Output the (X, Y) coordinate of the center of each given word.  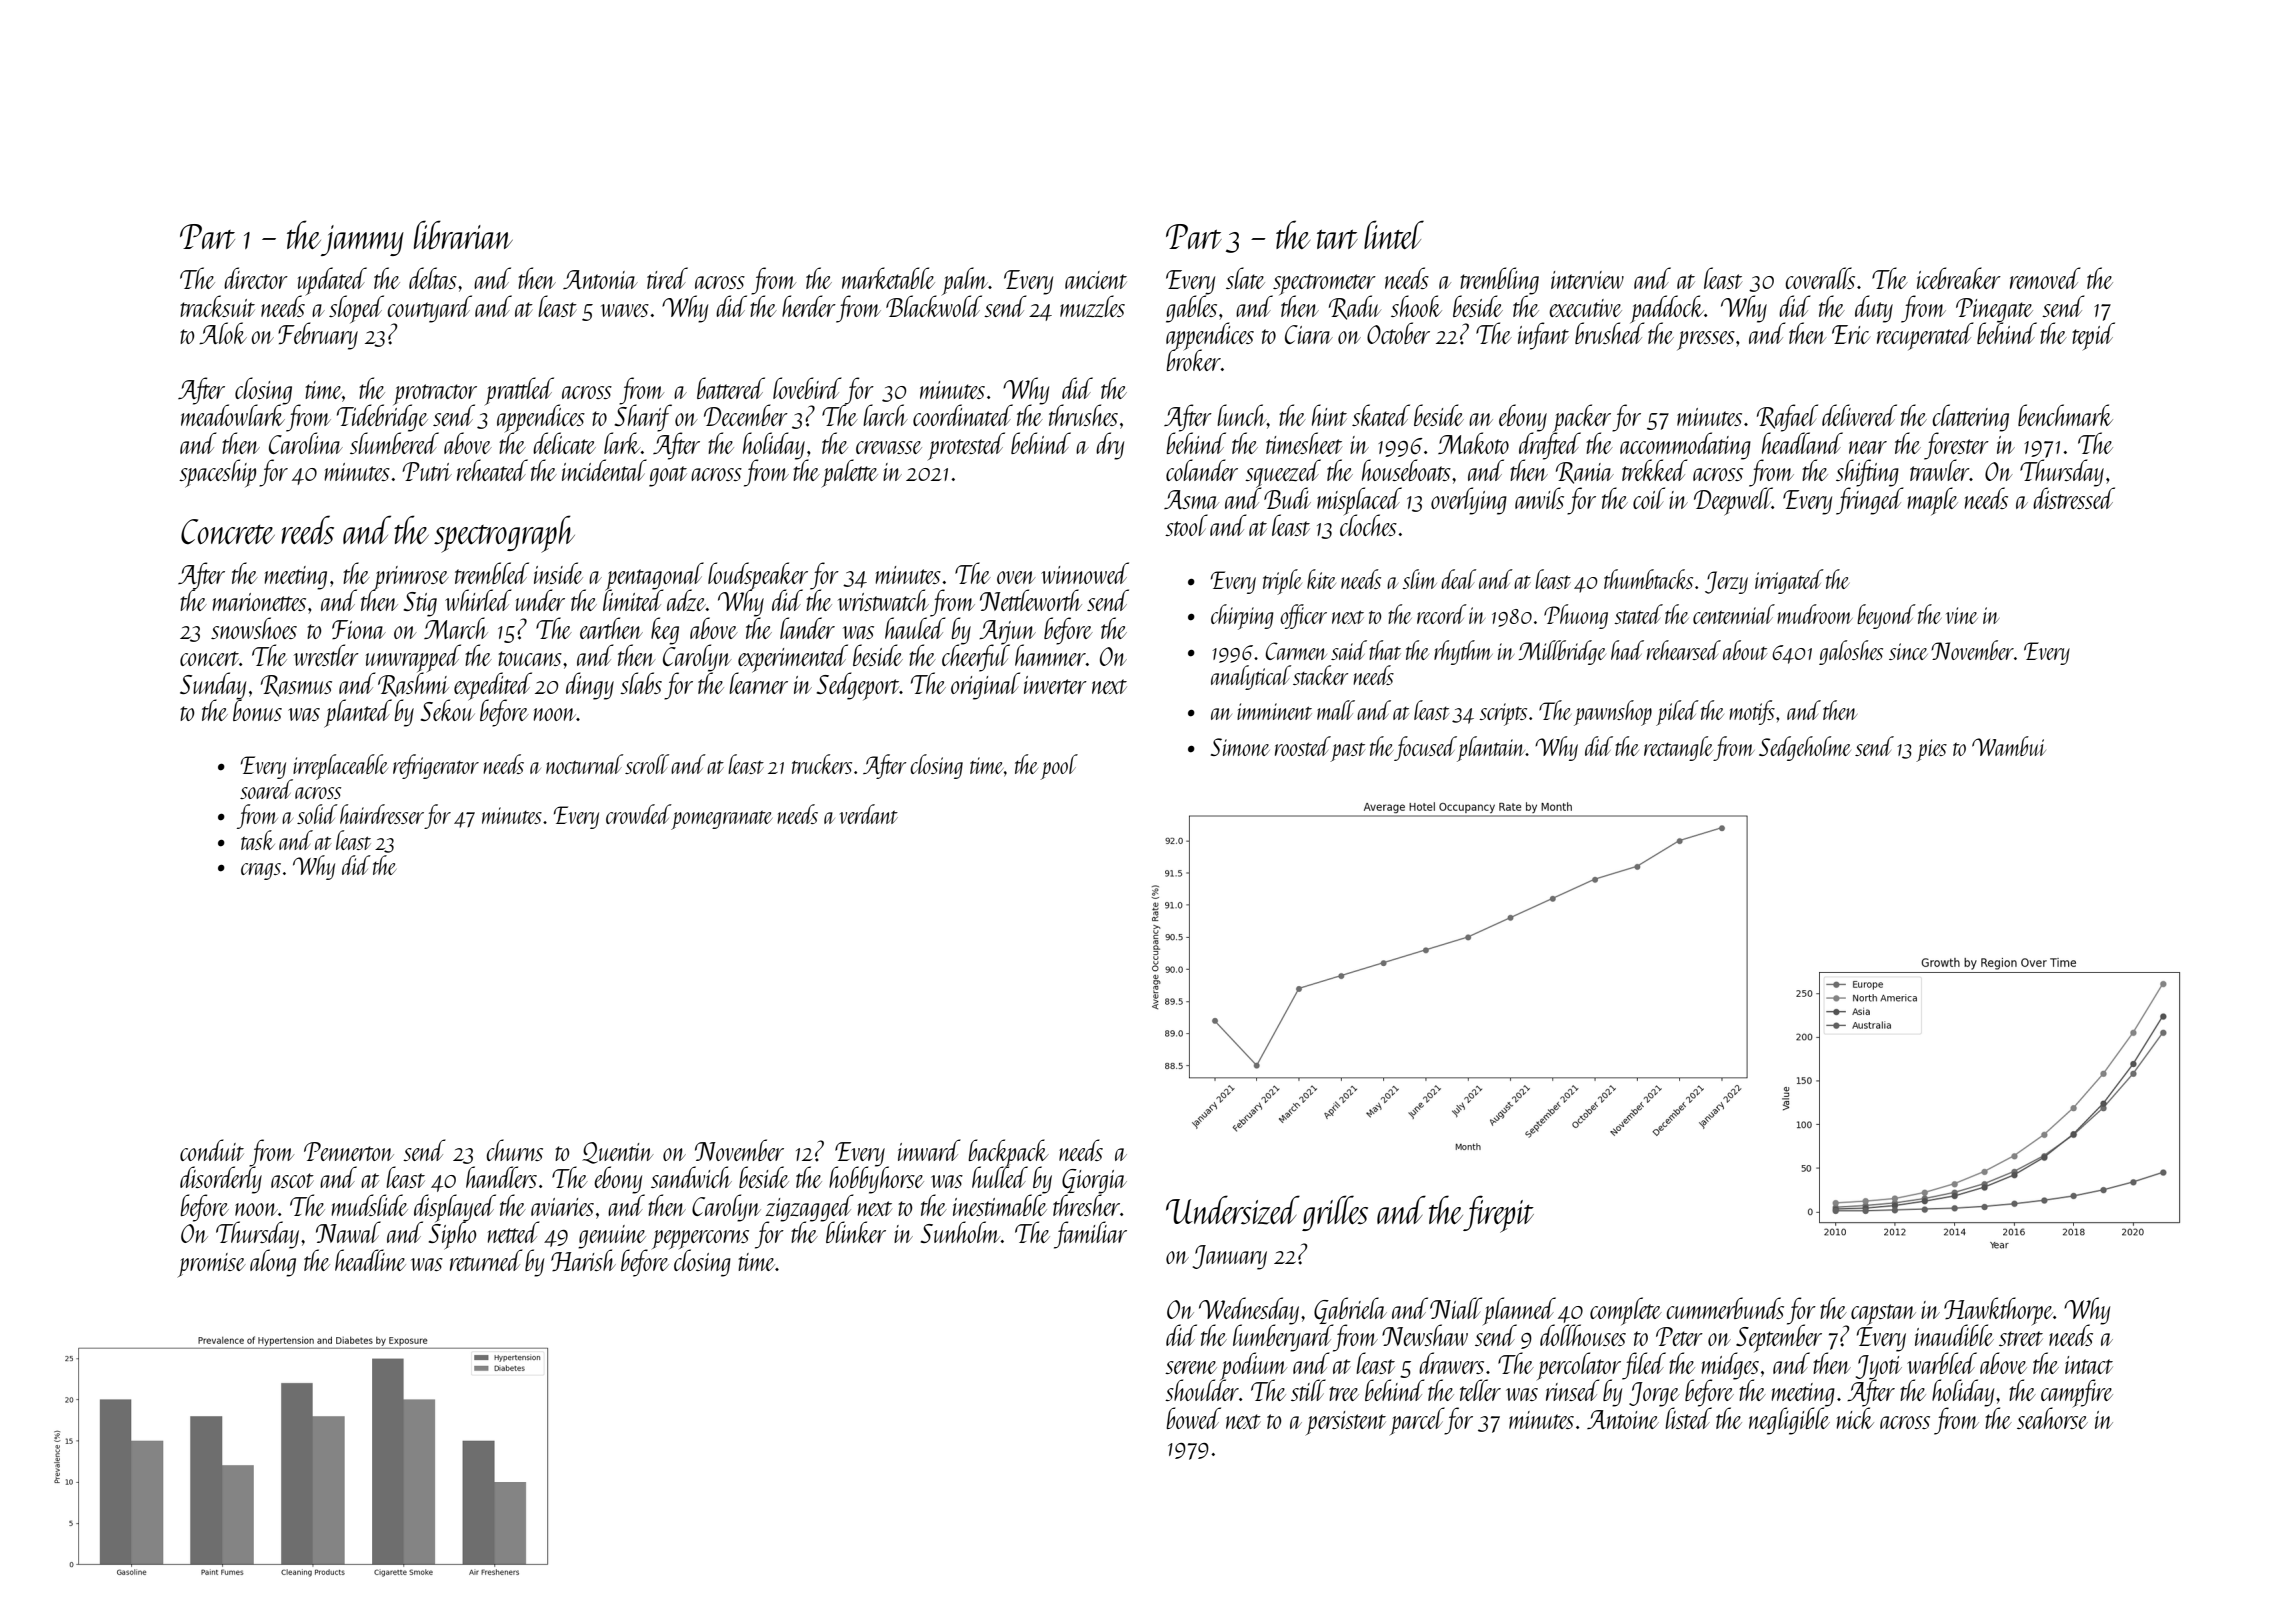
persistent (1346, 1423)
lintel (1394, 234)
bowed (1193, 1418)
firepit (1498, 1214)
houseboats (1406, 470)
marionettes (259, 602)
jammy (362, 240)
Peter (1679, 1336)
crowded (638, 814)
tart (1337, 239)
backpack (1008, 1153)
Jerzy (1726, 582)
